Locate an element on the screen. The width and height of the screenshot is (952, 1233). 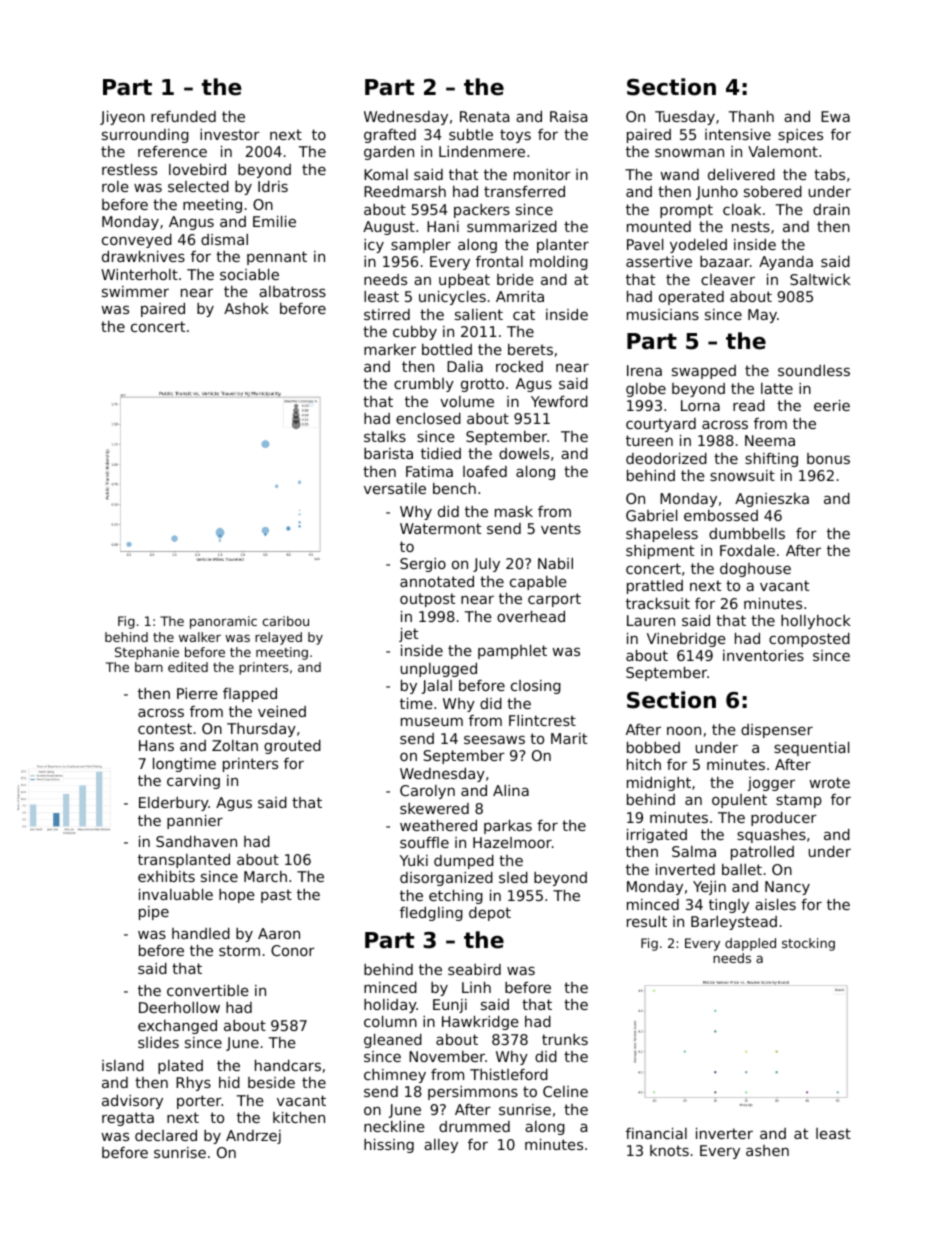
wand is located at coordinates (680, 174).
